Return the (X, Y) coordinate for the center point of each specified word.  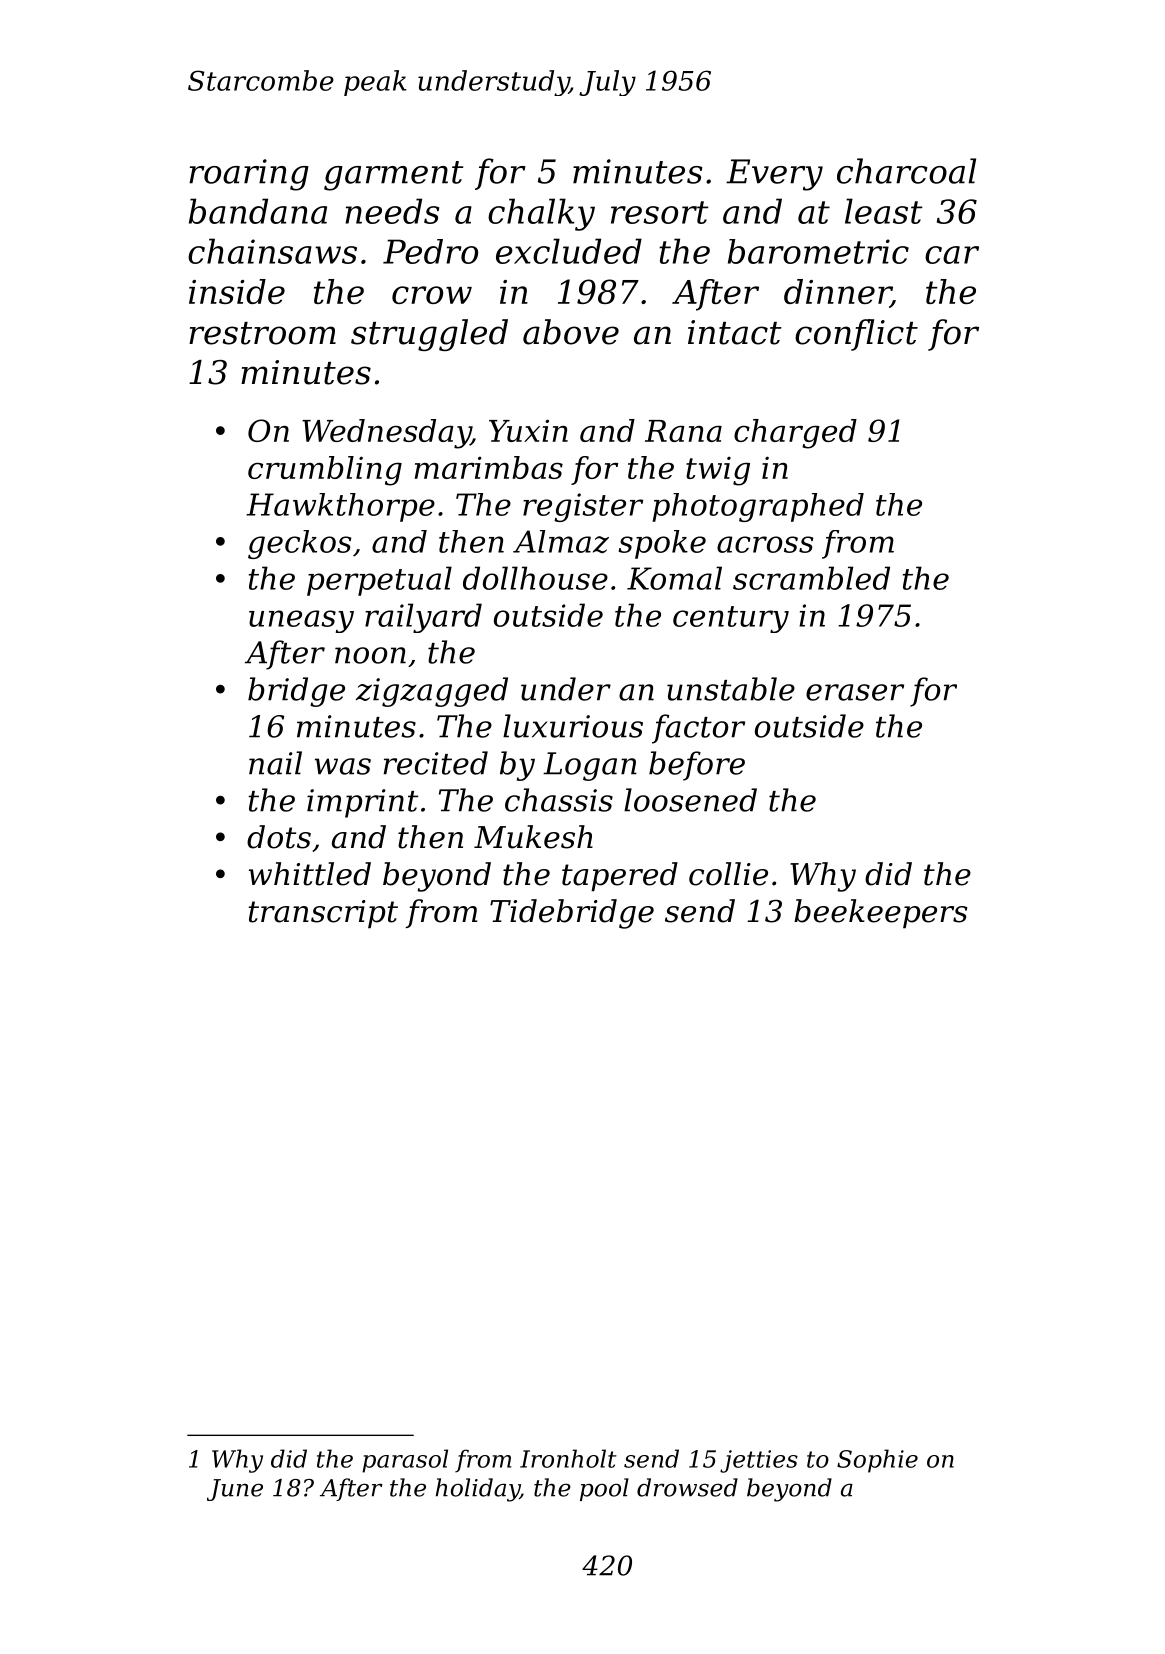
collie (728, 874)
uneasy (301, 621)
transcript (323, 914)
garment (393, 176)
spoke (662, 544)
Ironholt (568, 1458)
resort (659, 212)
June (235, 1490)
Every (774, 175)
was (343, 766)
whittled (310, 874)
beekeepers (881, 914)
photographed (758, 507)
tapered (620, 877)
